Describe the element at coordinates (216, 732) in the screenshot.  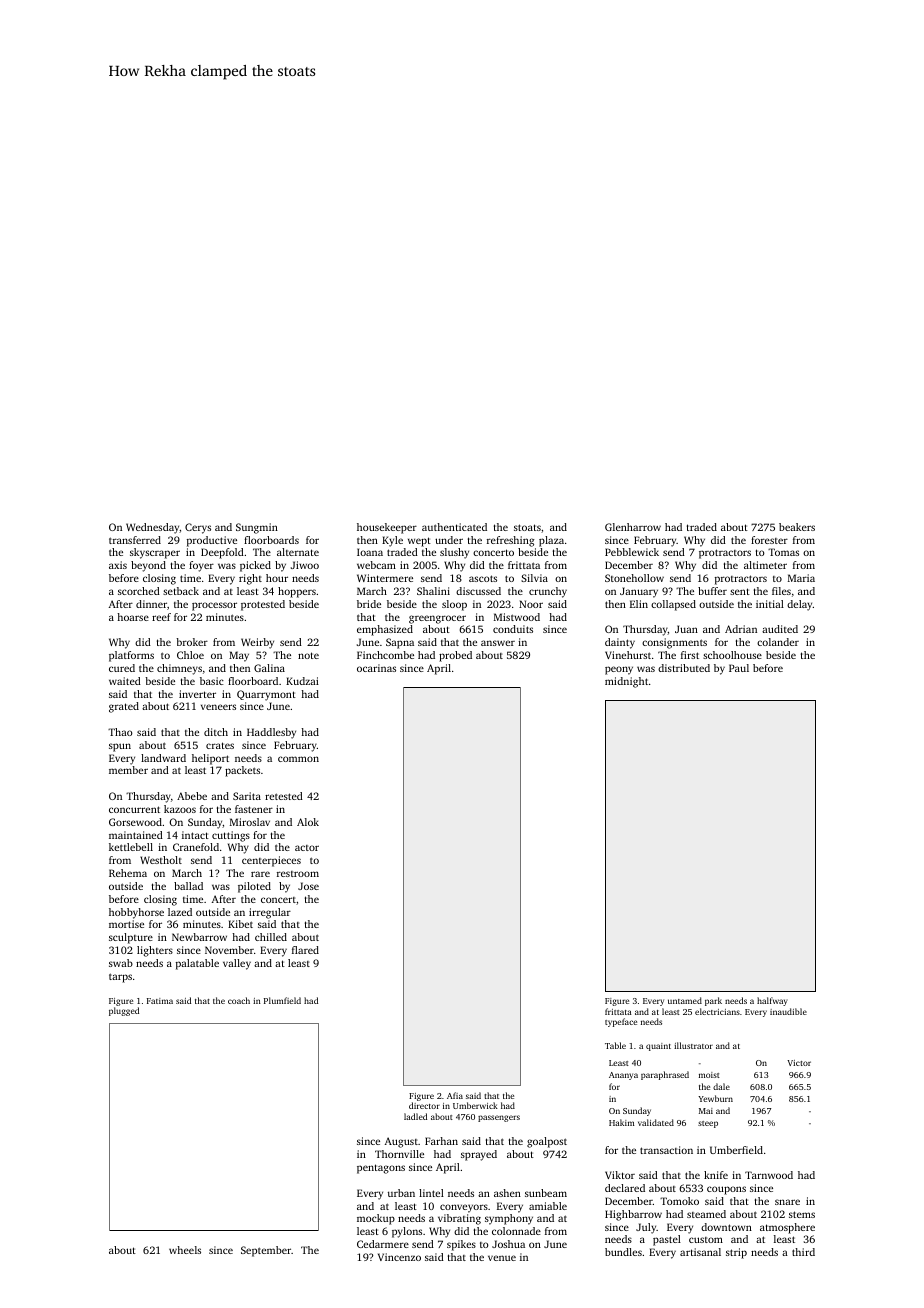
I see `ditch` at that location.
